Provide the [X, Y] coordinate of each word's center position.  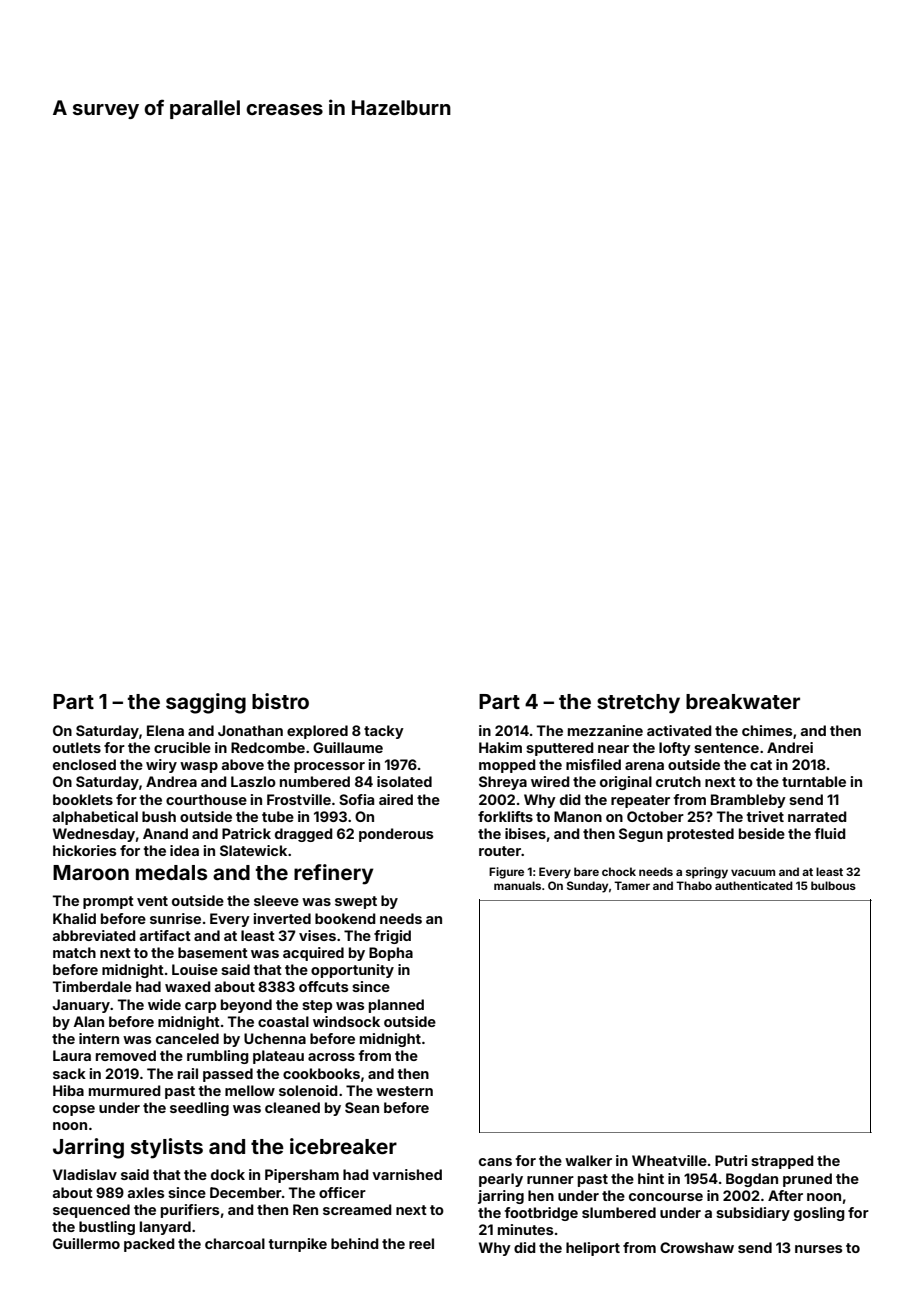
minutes [526, 1229]
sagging [206, 703]
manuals [517, 885]
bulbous [833, 885]
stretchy [638, 704]
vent [152, 901]
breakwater [743, 701]
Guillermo [86, 1243]
